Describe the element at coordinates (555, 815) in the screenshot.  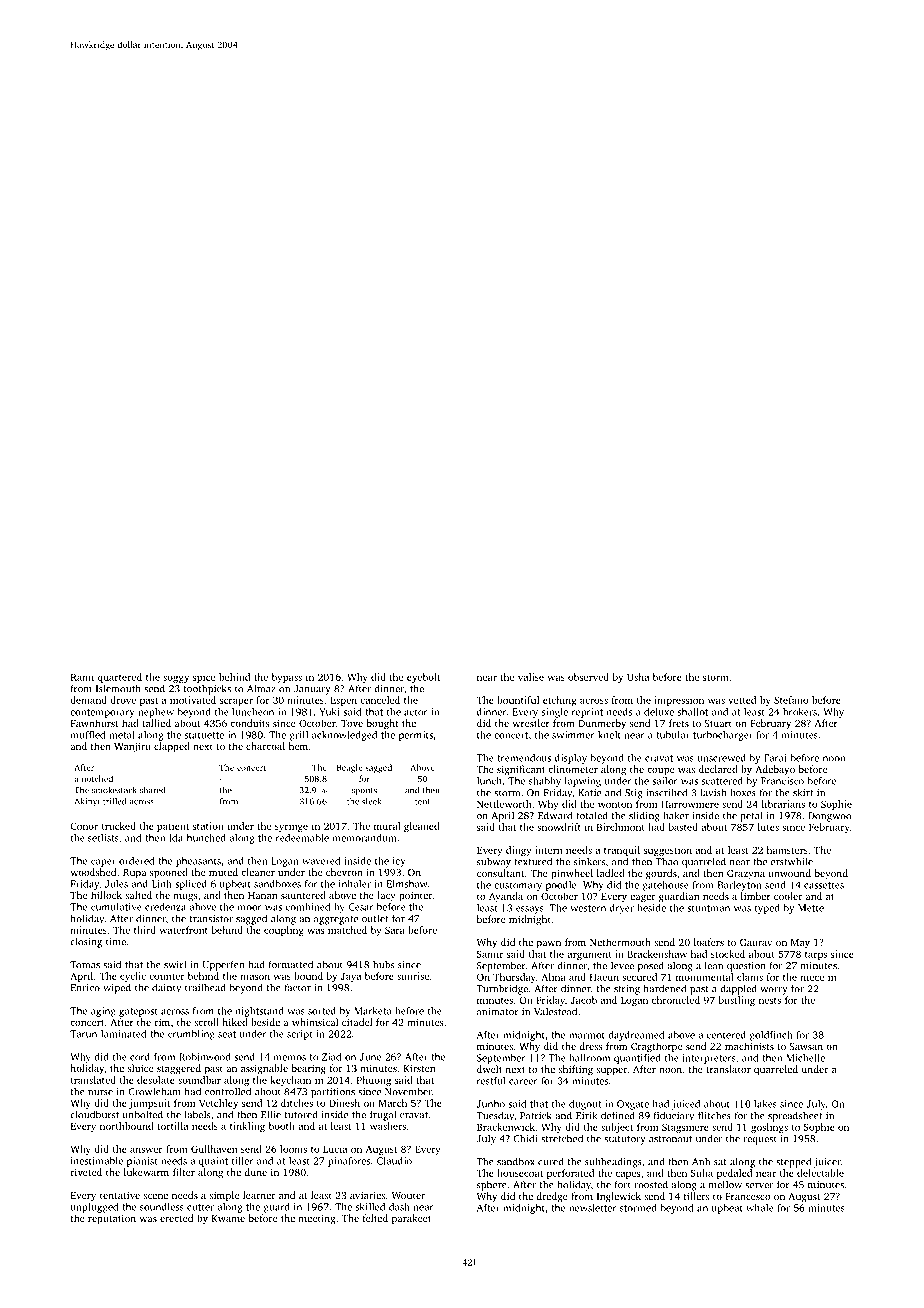
I see `Edward` at that location.
